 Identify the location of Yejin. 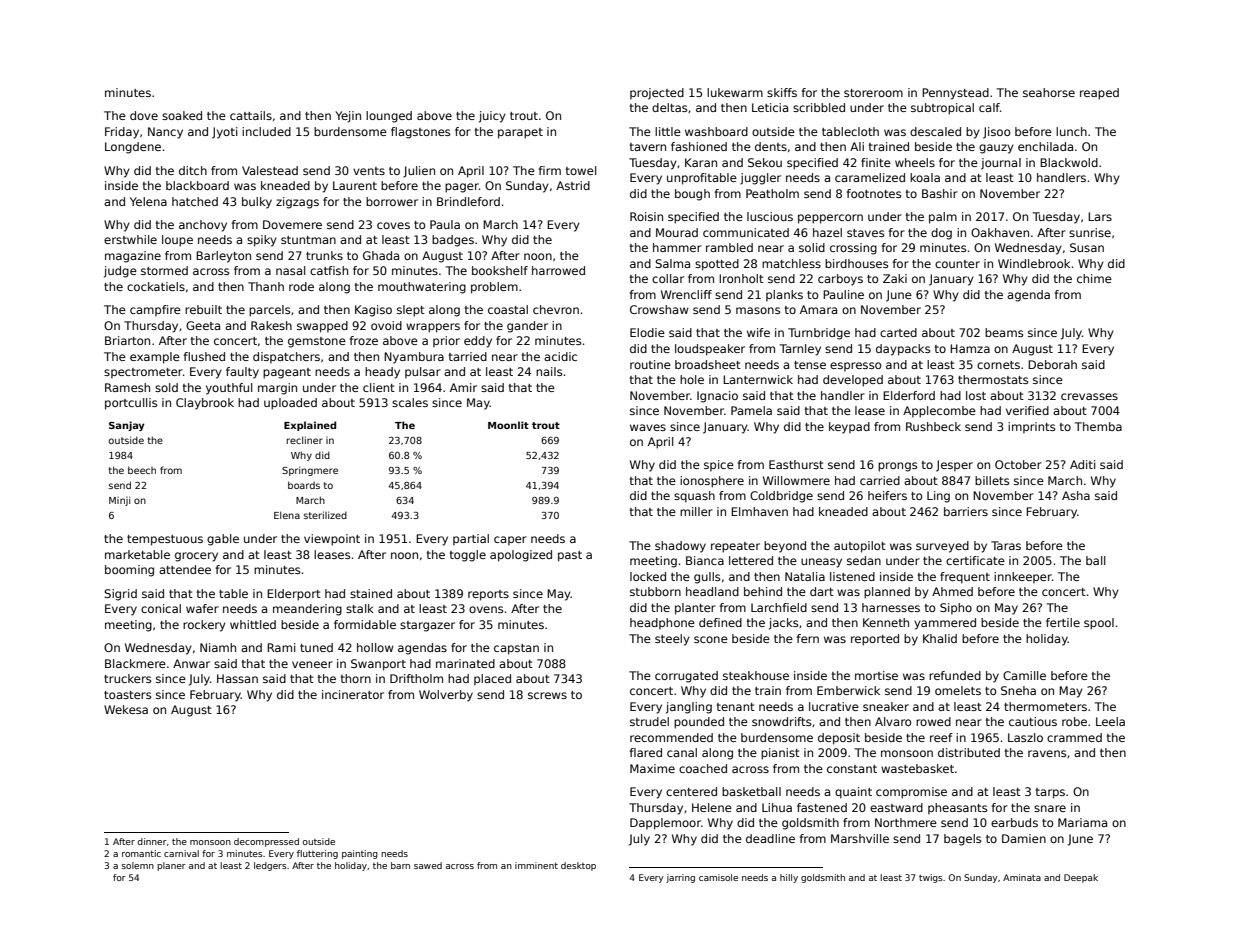
(348, 117).
